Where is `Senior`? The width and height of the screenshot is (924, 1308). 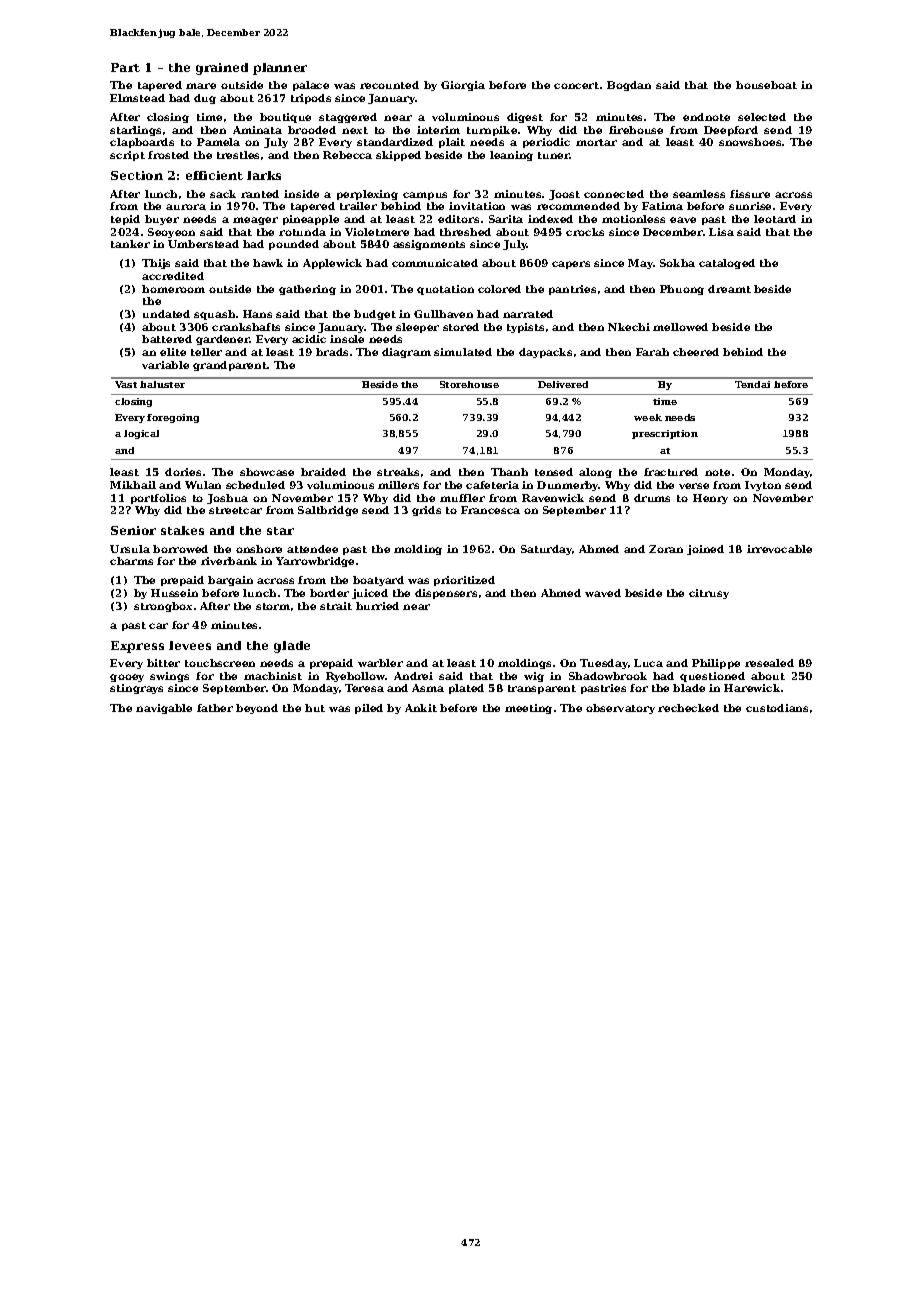
Senior is located at coordinates (133, 530).
